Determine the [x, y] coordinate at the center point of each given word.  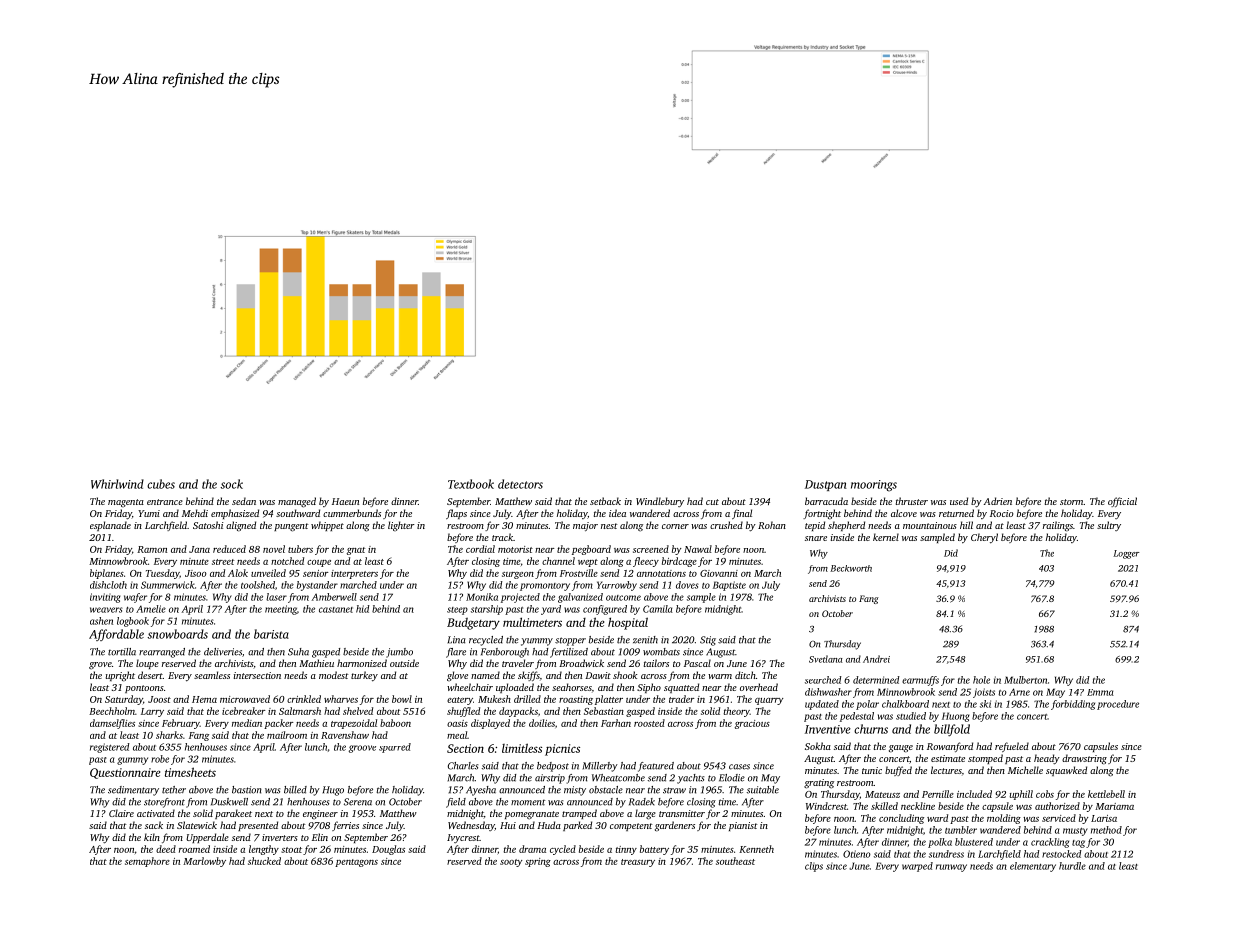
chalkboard [905, 704]
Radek [642, 802]
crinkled [304, 699]
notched [287, 561]
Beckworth [851, 568]
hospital [628, 623]
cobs [1045, 794]
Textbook [471, 484]
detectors [520, 484]
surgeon [518, 575]
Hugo [333, 791]
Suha [298, 652]
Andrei [876, 659]
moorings [874, 486]
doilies [542, 723]
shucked [264, 861]
